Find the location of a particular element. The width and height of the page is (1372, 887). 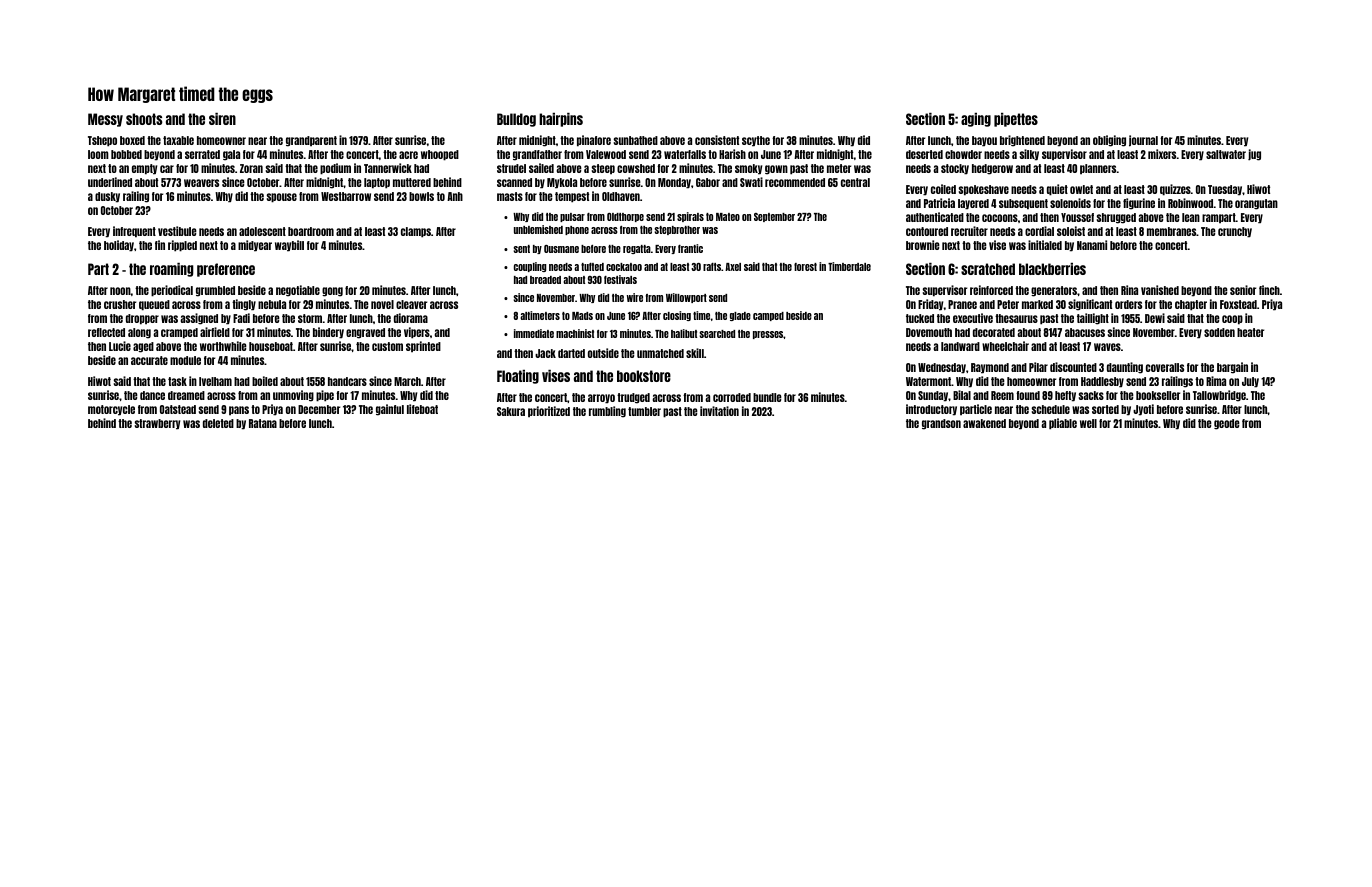

periodical is located at coordinates (172, 291).
